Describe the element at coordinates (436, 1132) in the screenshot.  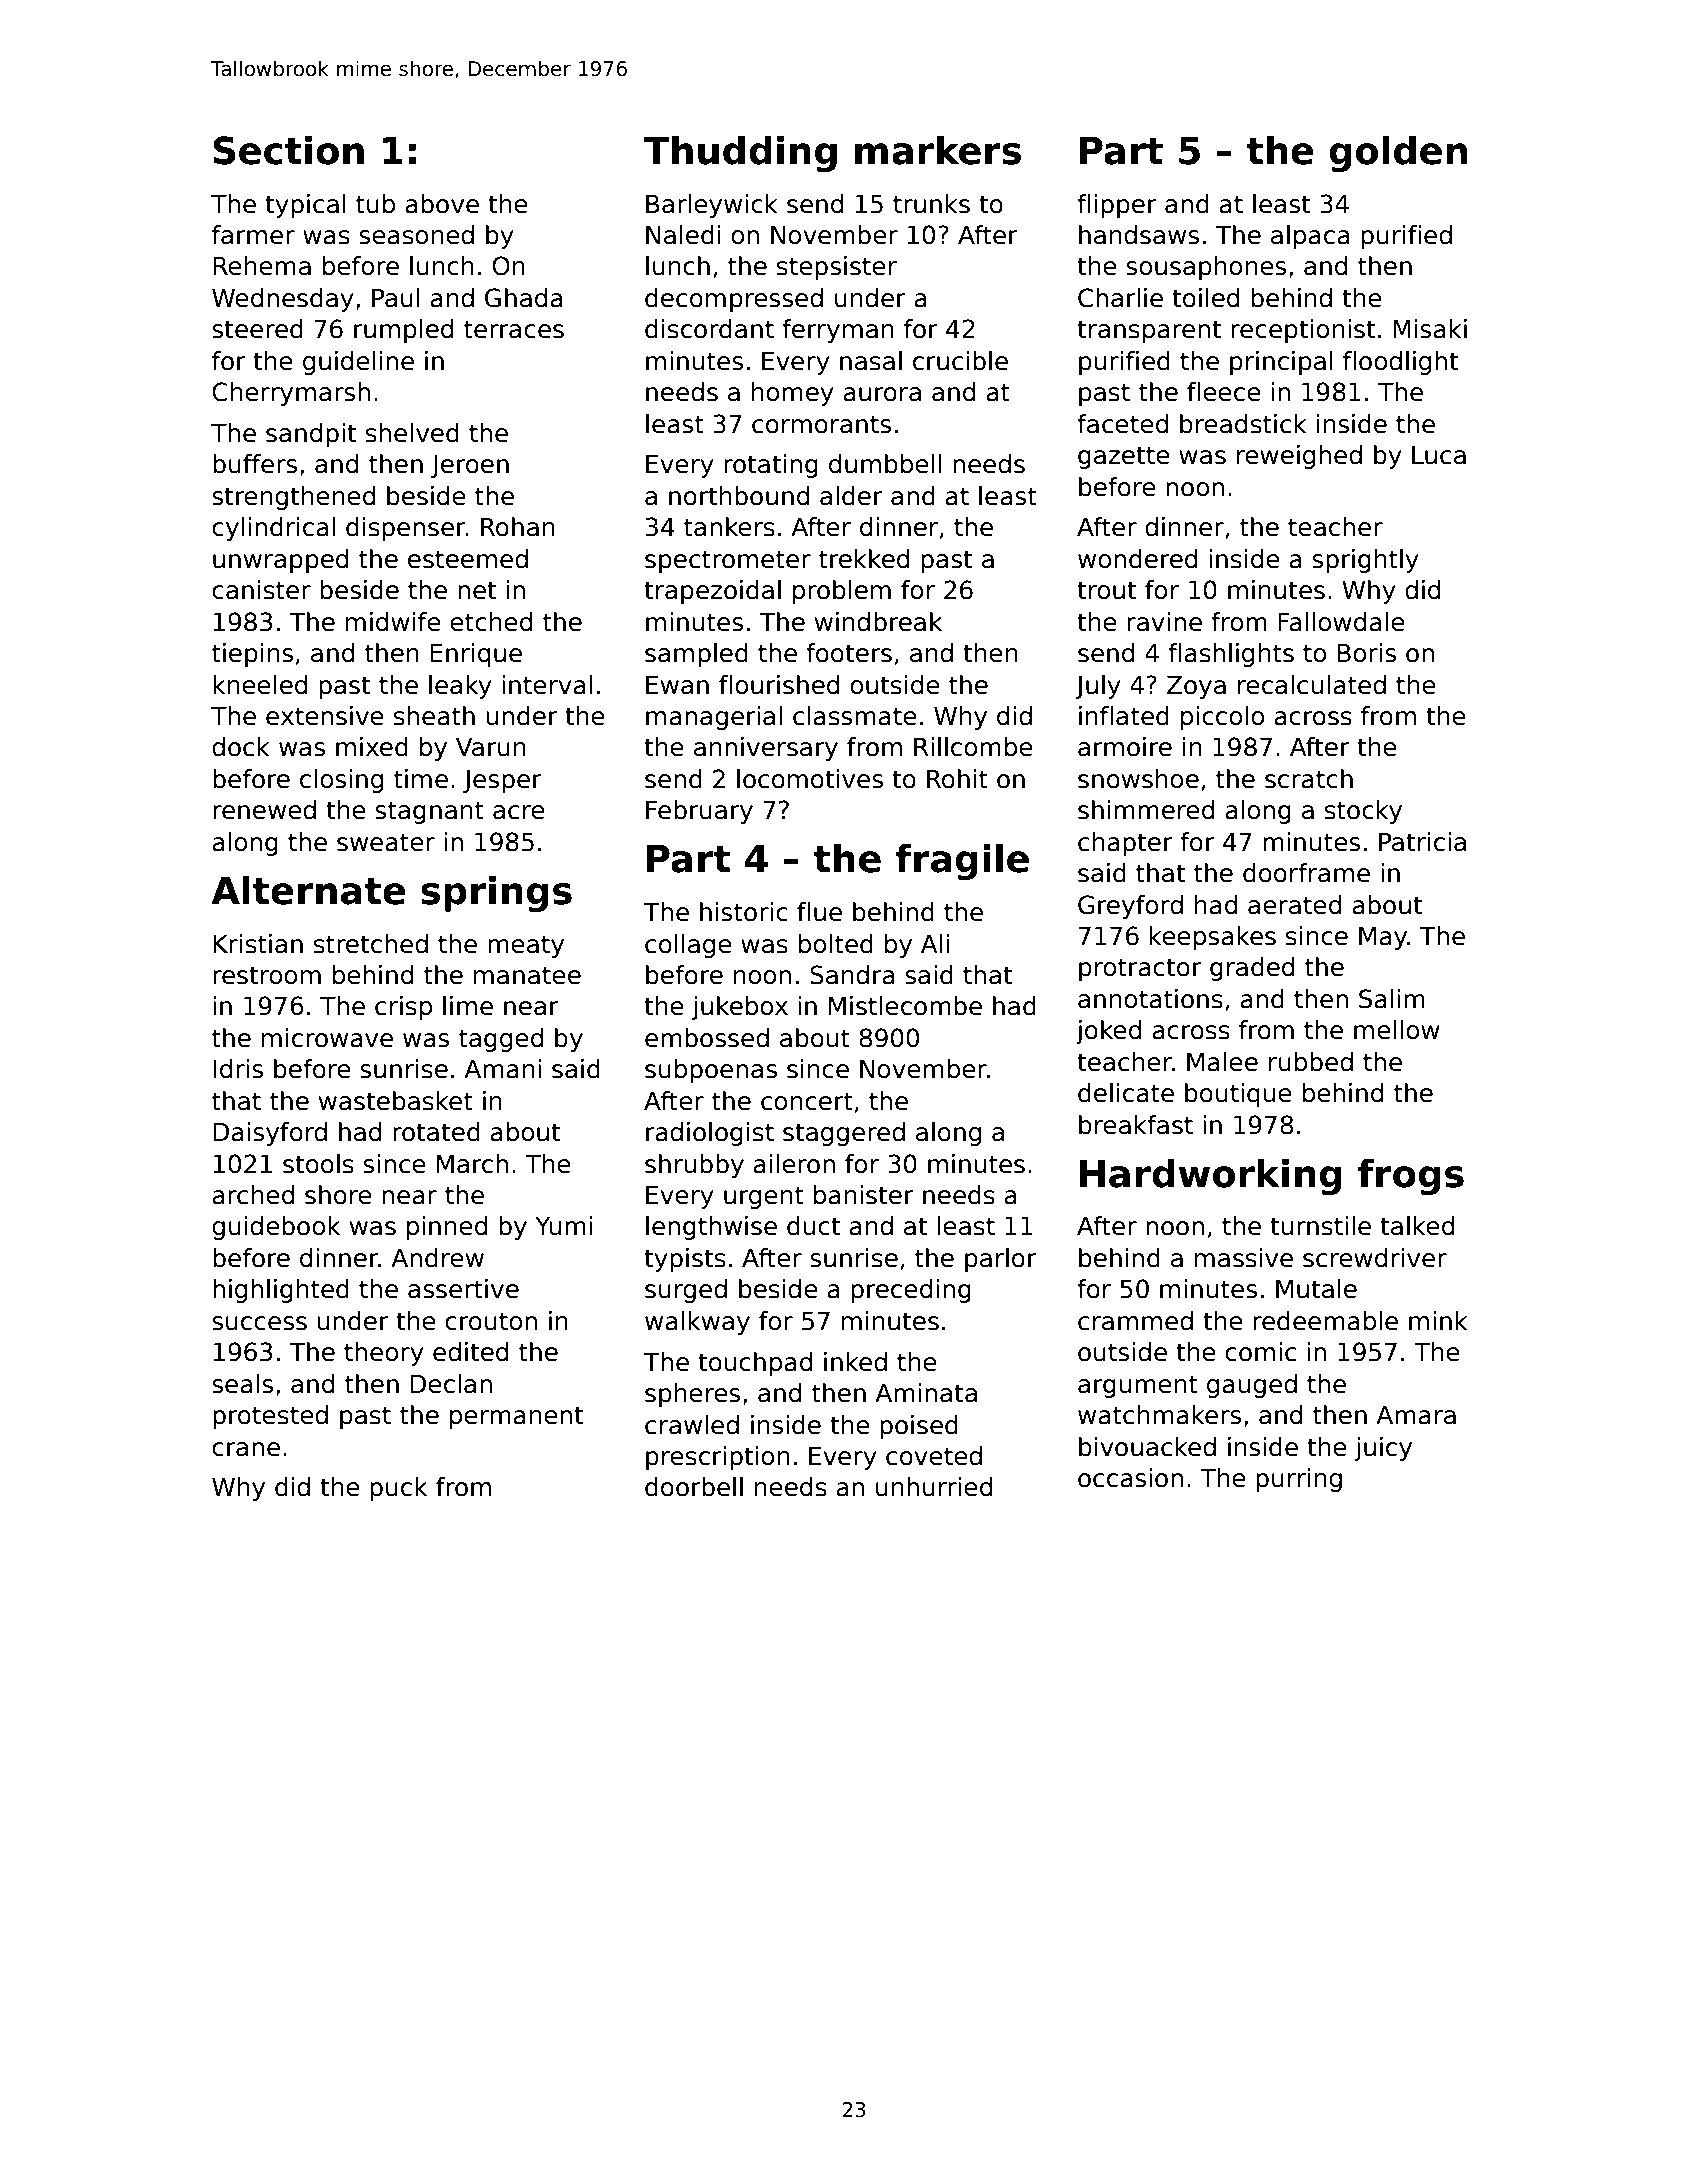
I see `rotated` at that location.
